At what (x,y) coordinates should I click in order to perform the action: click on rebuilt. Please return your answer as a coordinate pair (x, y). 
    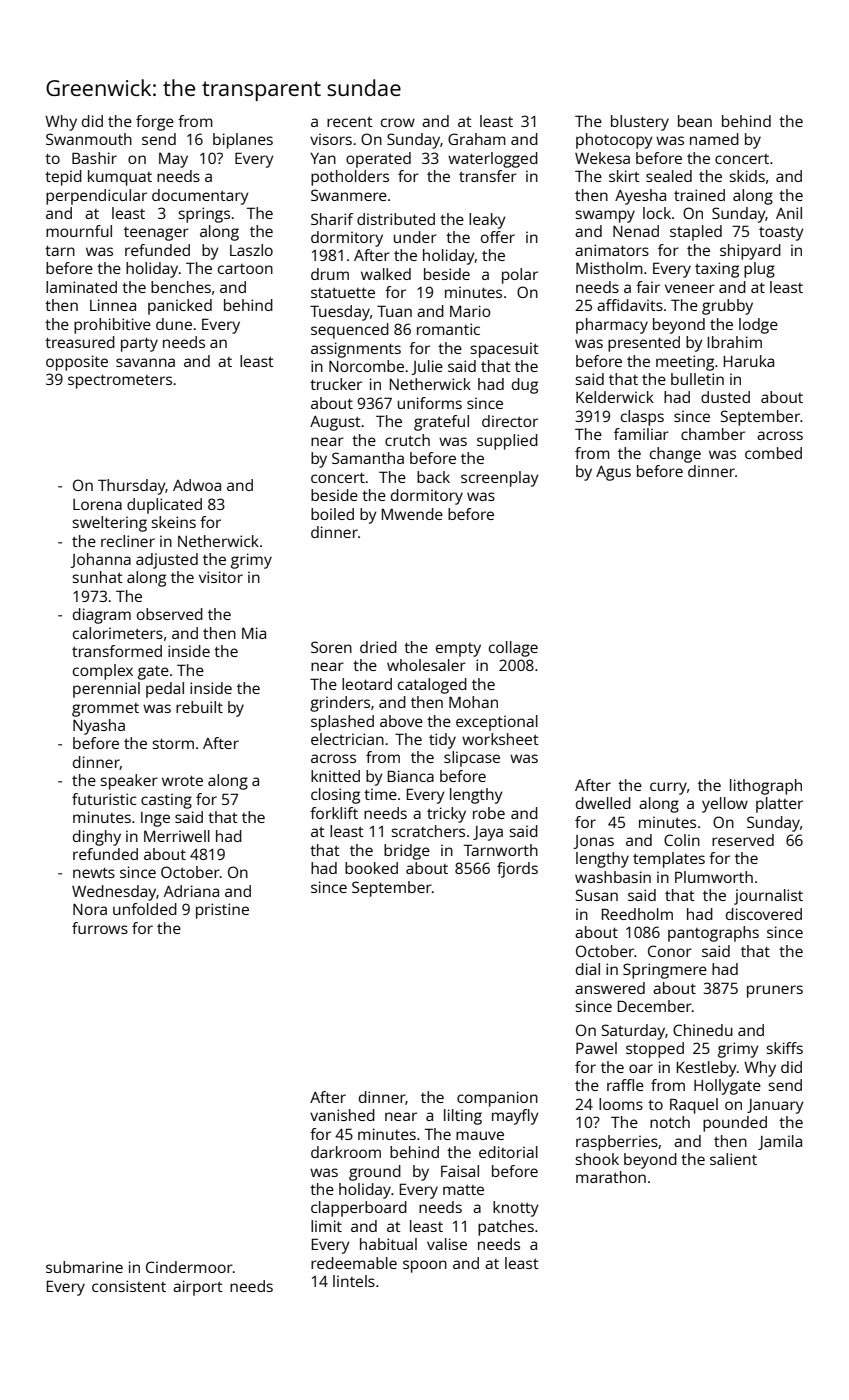
    Looking at the image, I should click on (199, 707).
